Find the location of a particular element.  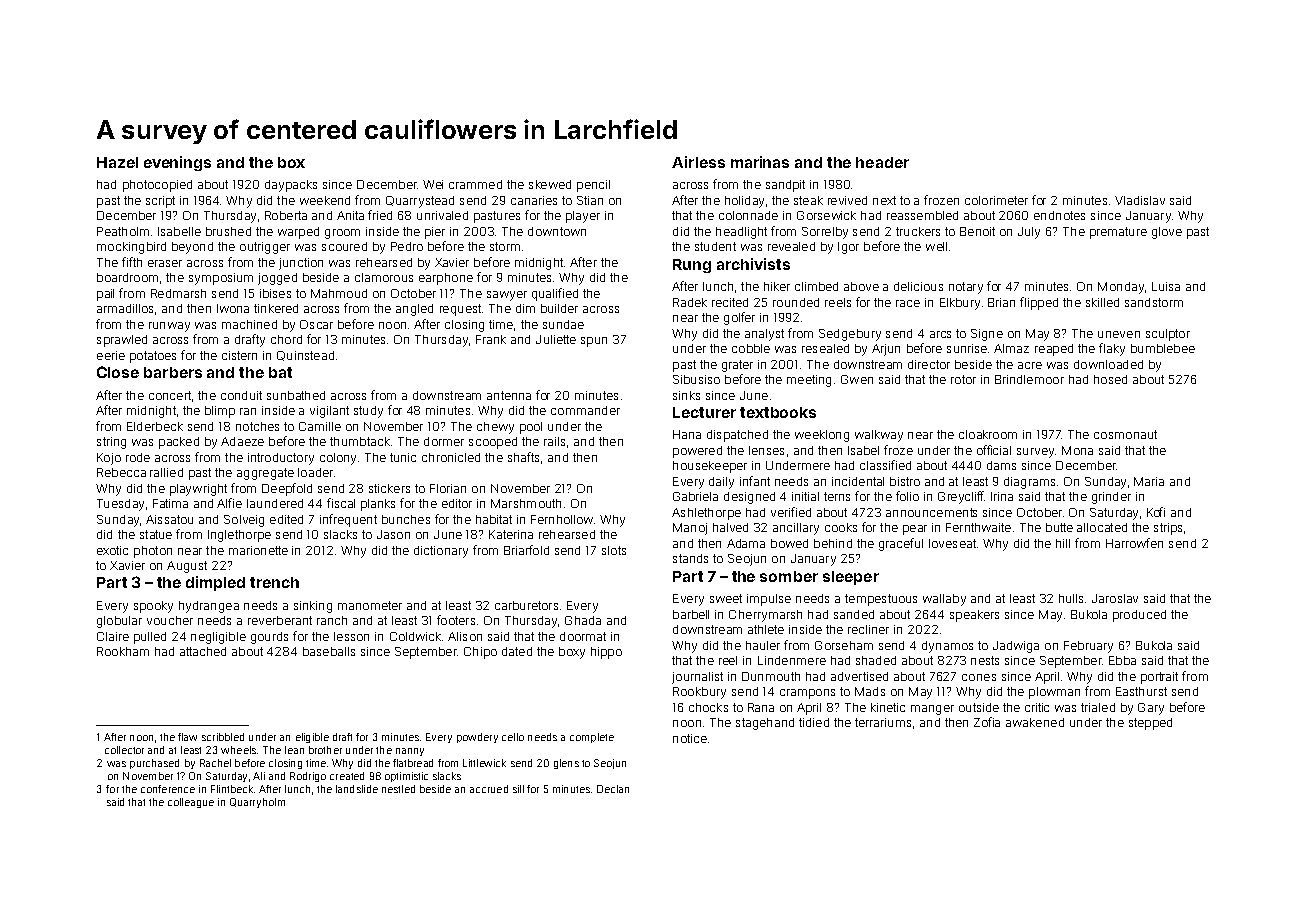

awakened is located at coordinates (1035, 722).
